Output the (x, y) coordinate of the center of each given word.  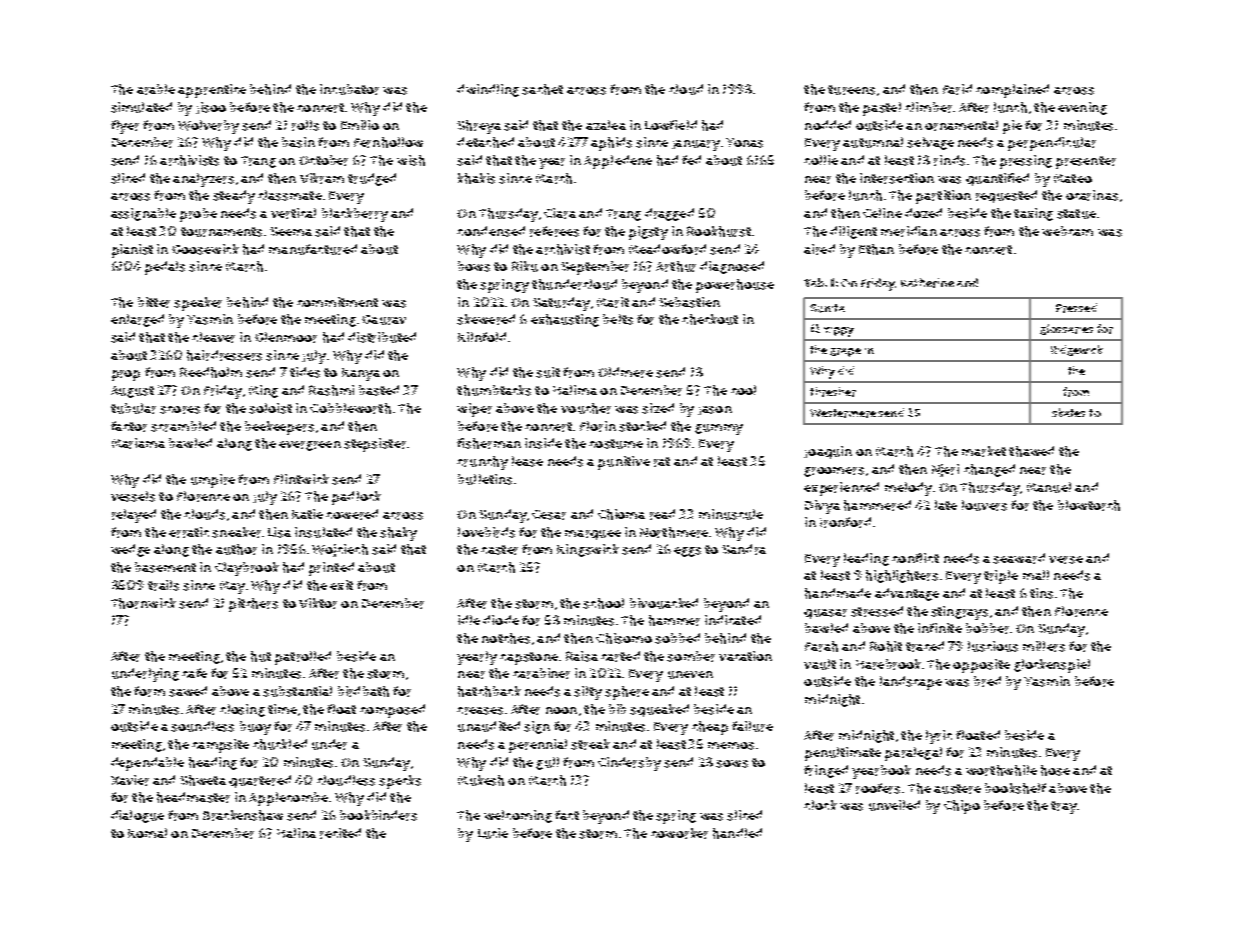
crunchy (482, 463)
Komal (147, 833)
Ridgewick (1077, 350)
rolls (305, 125)
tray (1064, 807)
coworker (679, 833)
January (696, 145)
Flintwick (301, 479)
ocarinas (1092, 195)
